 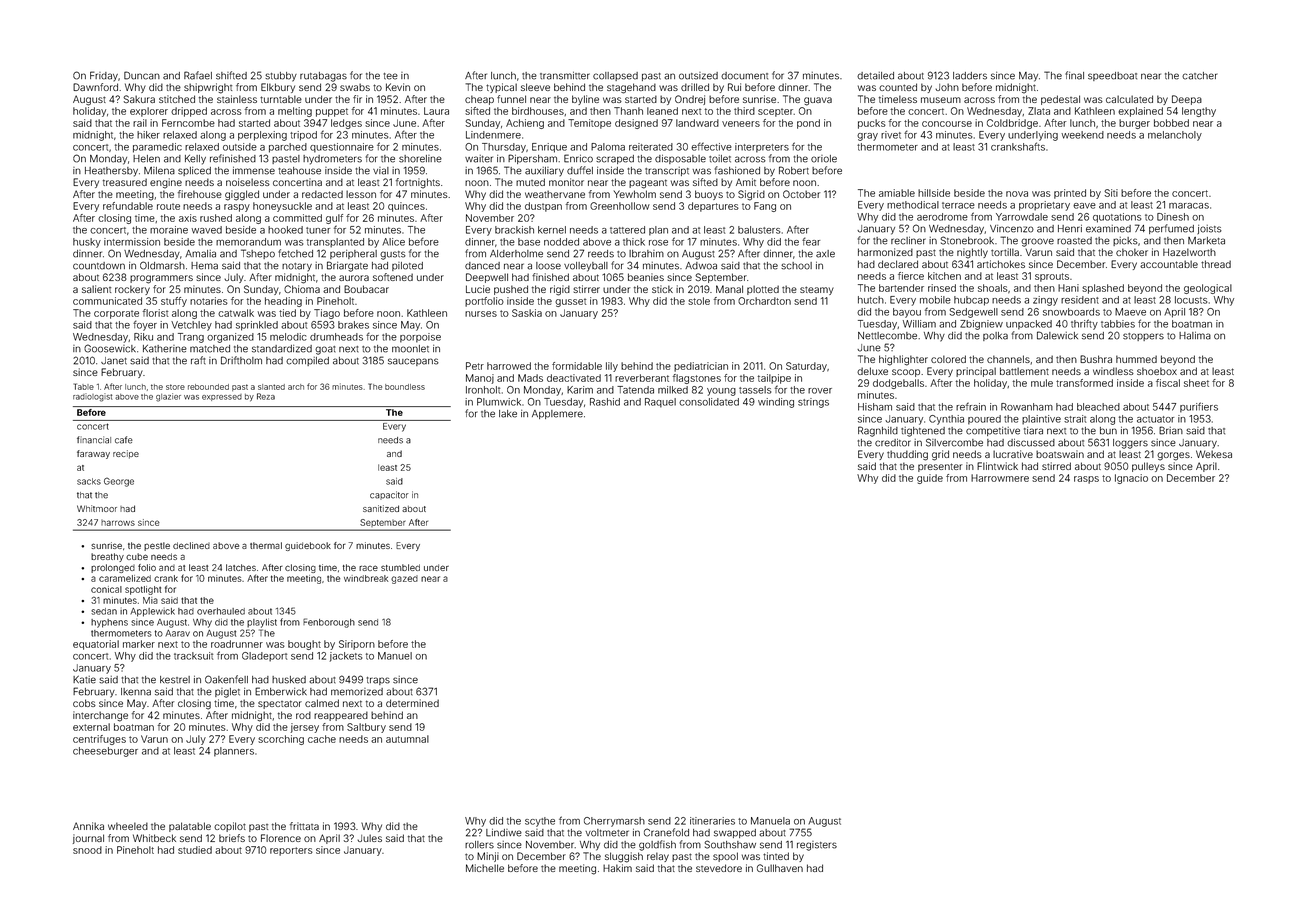 What do you see at coordinates (1012, 229) in the document?
I see `Vincenzo` at bounding box center [1012, 229].
